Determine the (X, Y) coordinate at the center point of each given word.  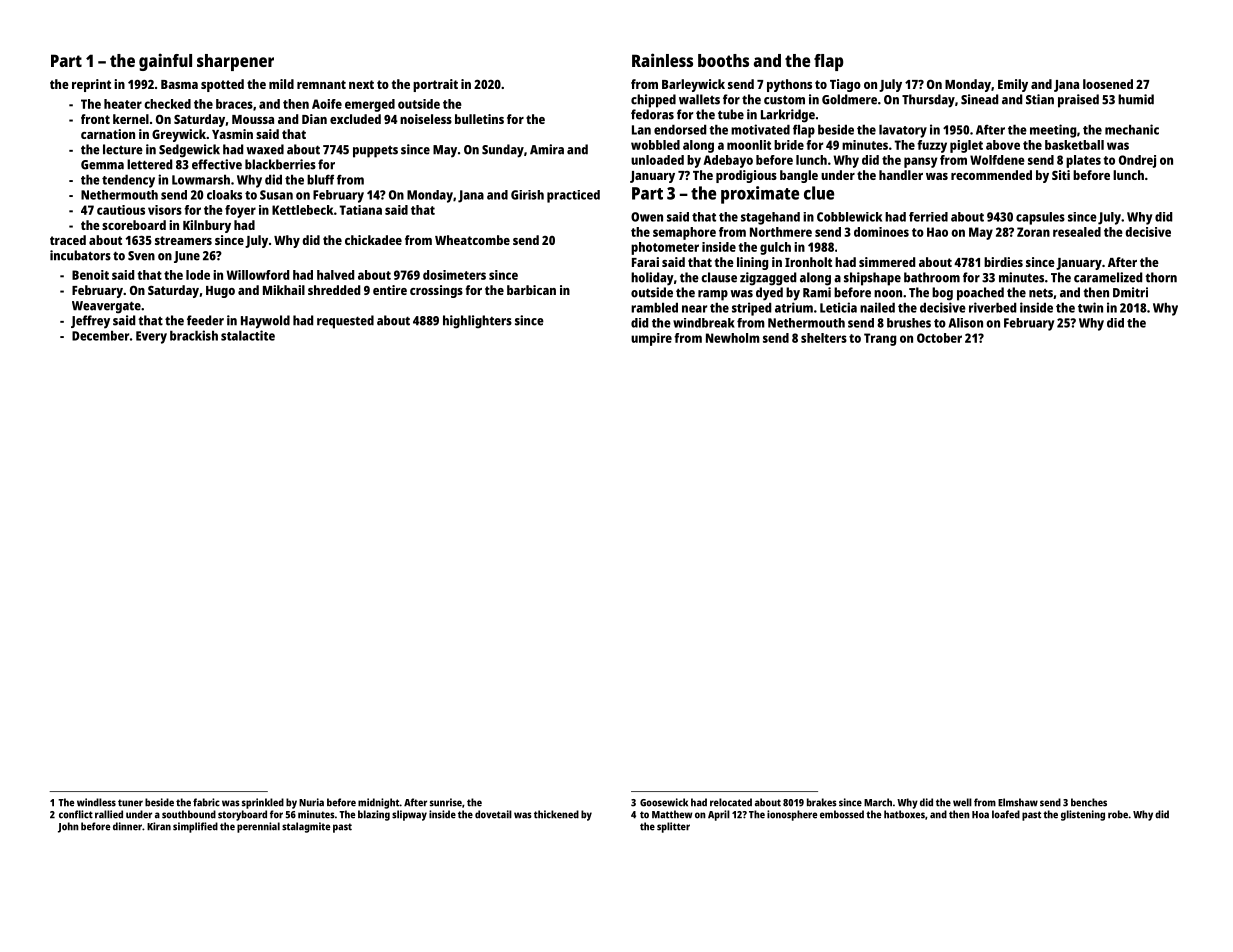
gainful (165, 62)
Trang (880, 339)
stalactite (248, 335)
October (939, 338)
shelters (824, 338)
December (100, 335)
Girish (527, 195)
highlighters (477, 322)
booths (723, 60)
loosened (1108, 84)
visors (165, 210)
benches (1089, 802)
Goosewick (664, 802)
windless (96, 802)
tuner (130, 803)
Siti (1061, 175)
